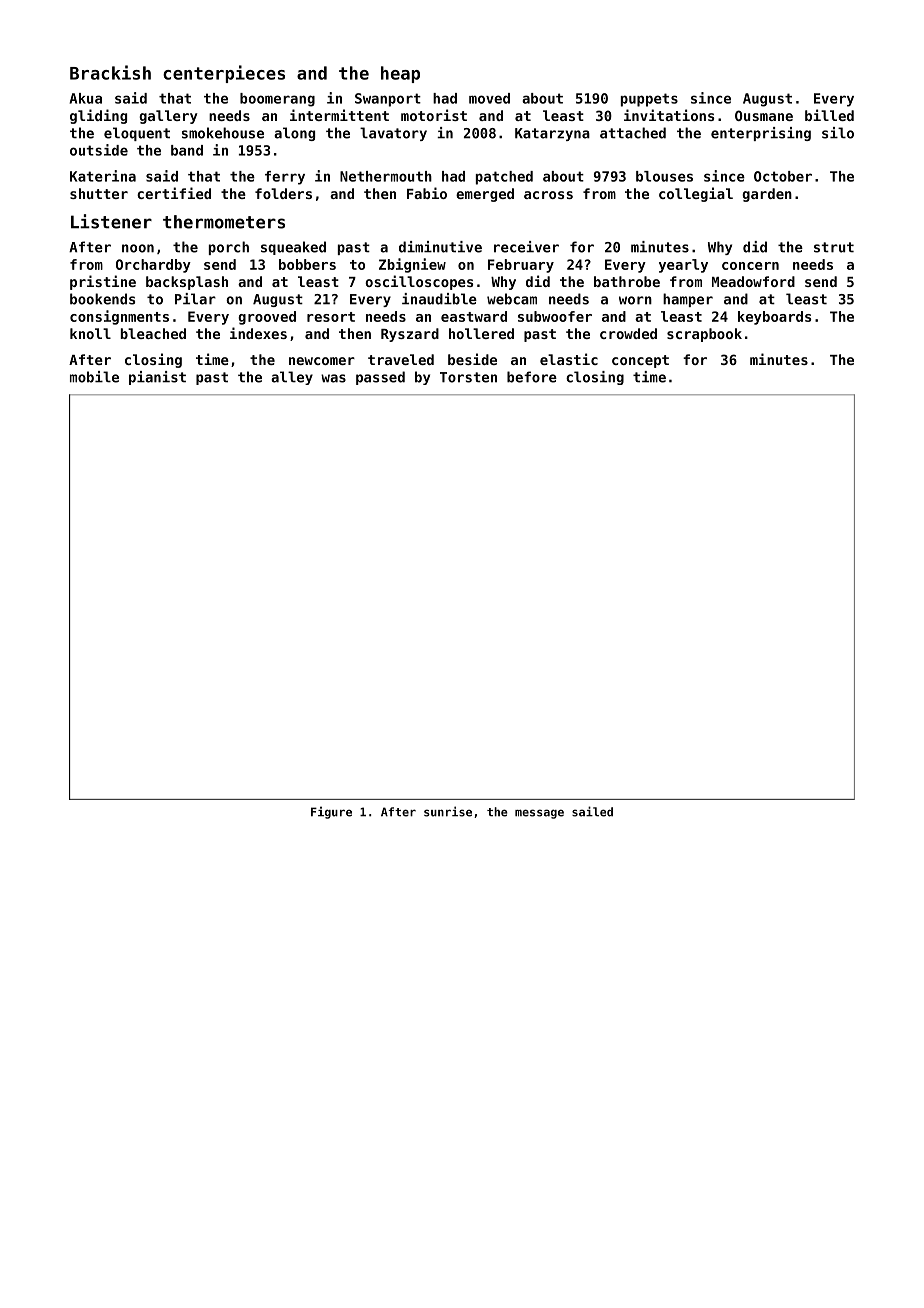 The width and height of the screenshot is (924, 1308). What do you see at coordinates (386, 176) in the screenshot?
I see `Nethermouth` at bounding box center [386, 176].
